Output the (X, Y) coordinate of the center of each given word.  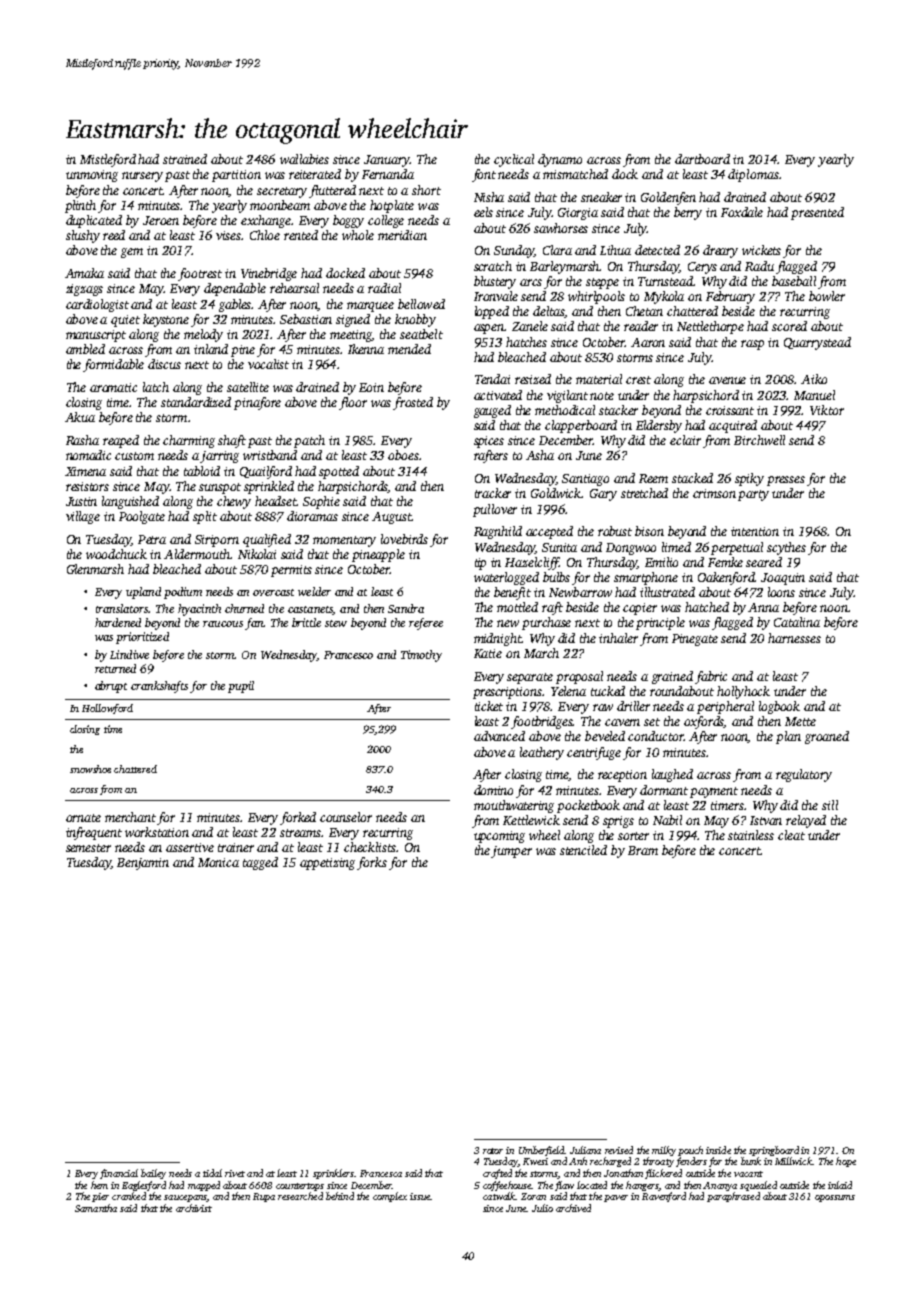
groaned (827, 737)
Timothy (421, 656)
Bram (643, 850)
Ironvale (496, 296)
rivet (235, 1173)
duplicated (94, 221)
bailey (153, 1174)
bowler (827, 296)
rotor (493, 1151)
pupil (241, 687)
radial (384, 288)
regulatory (804, 775)
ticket (489, 706)
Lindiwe (129, 654)
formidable (113, 365)
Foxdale (742, 212)
